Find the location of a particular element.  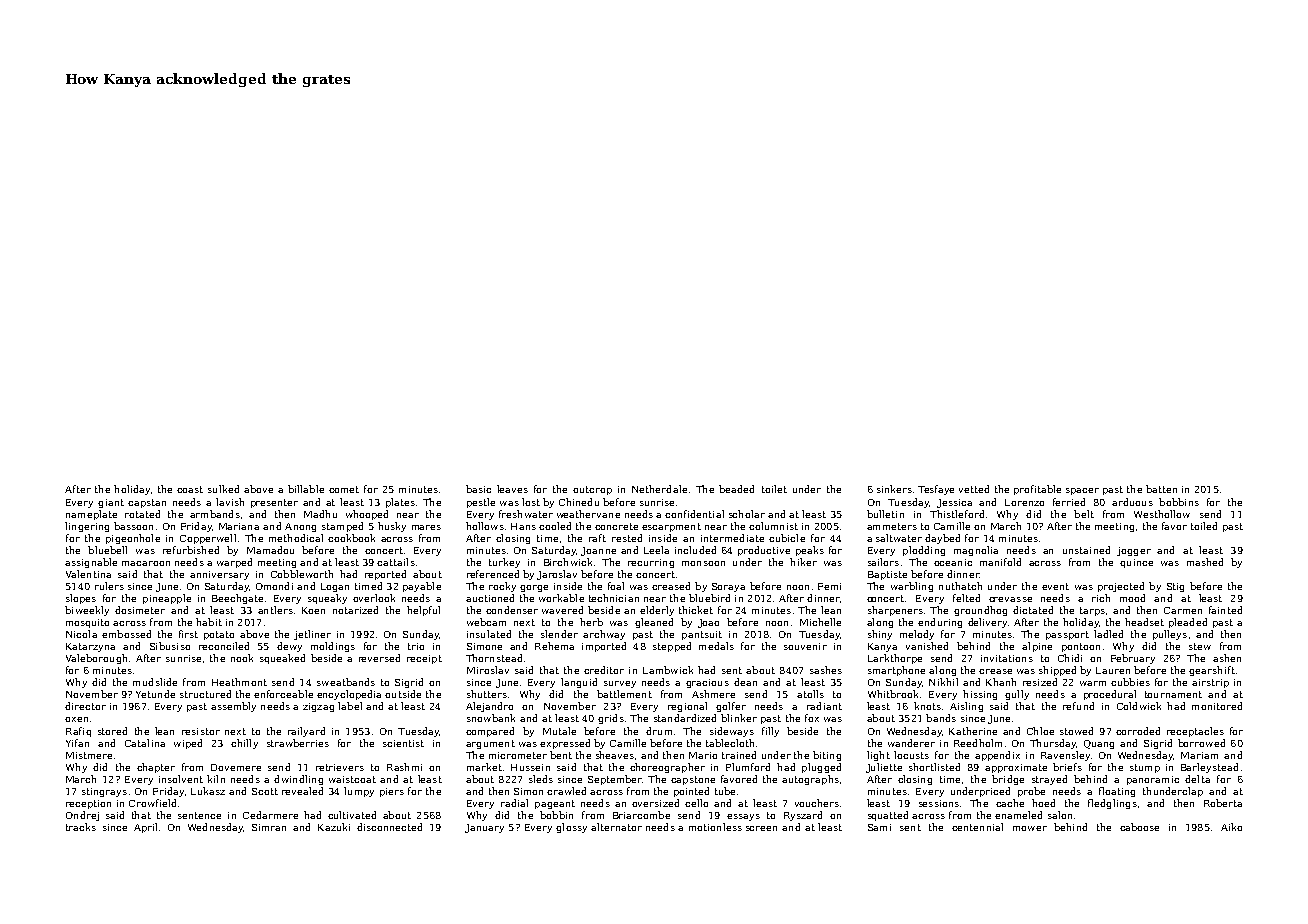

warbling is located at coordinates (912, 587).
